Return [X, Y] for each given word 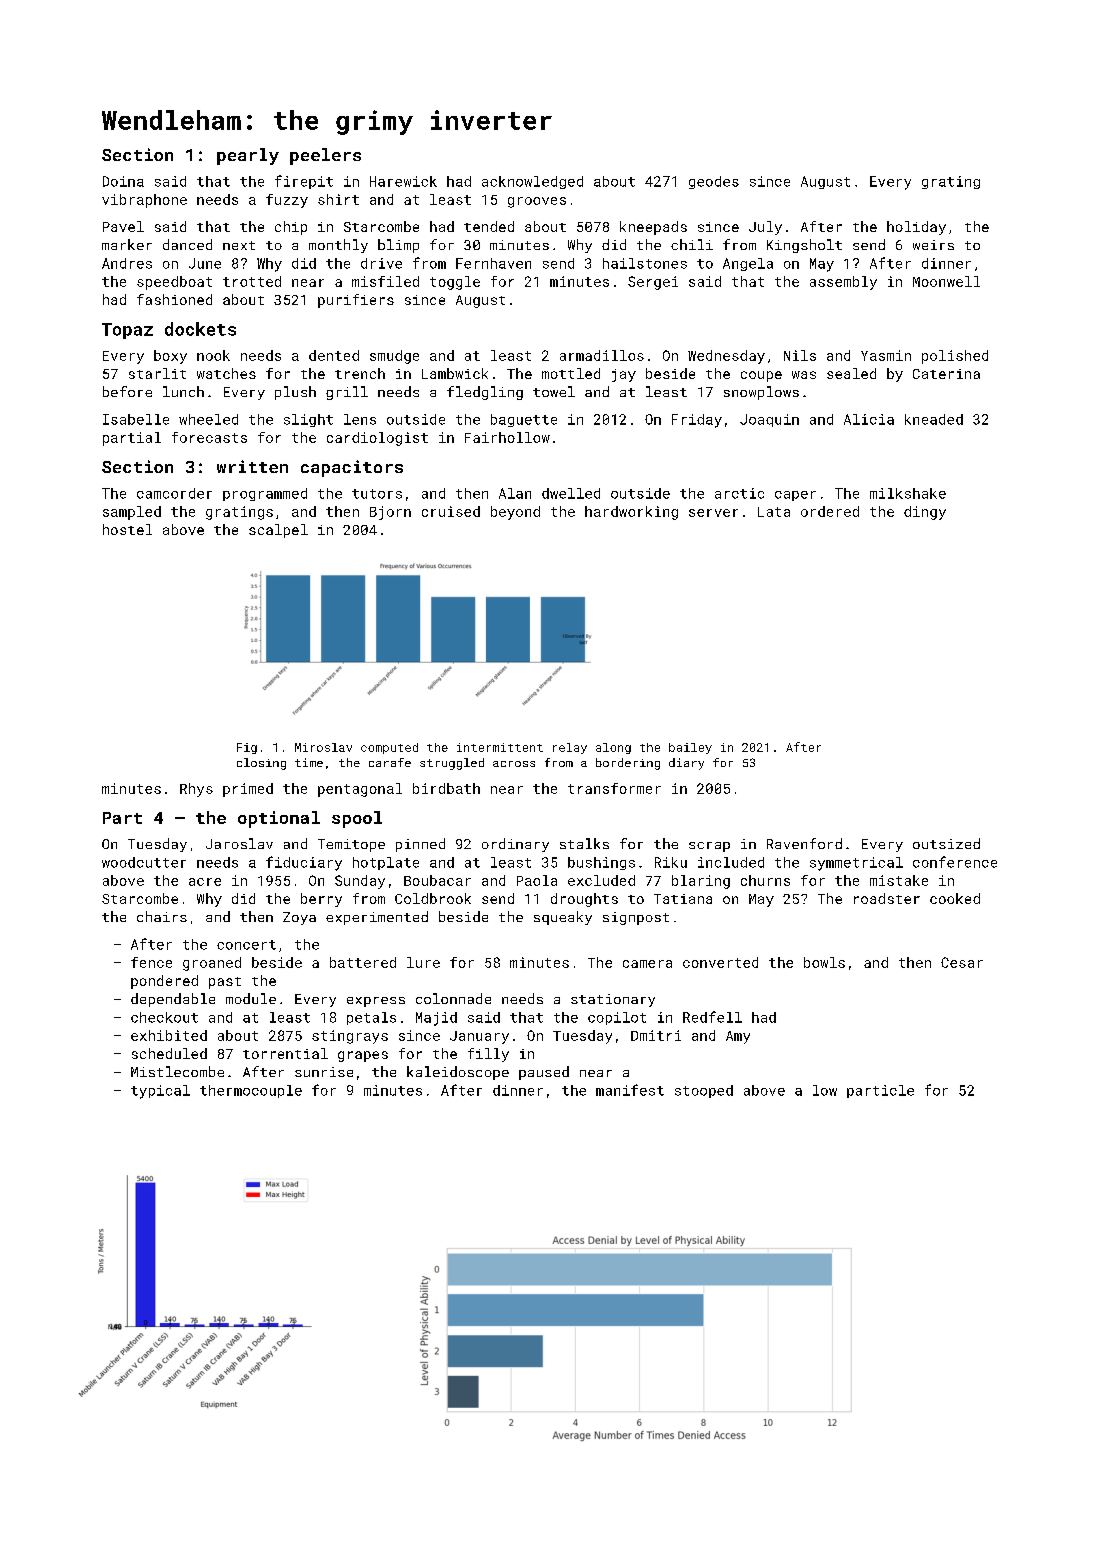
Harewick [403, 181]
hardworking [631, 513]
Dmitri [656, 1035]
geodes [714, 182]
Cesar [962, 962]
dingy [925, 513]
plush [295, 393]
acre [205, 882]
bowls [824, 962]
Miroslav [323, 747]
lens [360, 419]
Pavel [123, 226]
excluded [601, 880]
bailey [690, 748]
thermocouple [251, 1091]
